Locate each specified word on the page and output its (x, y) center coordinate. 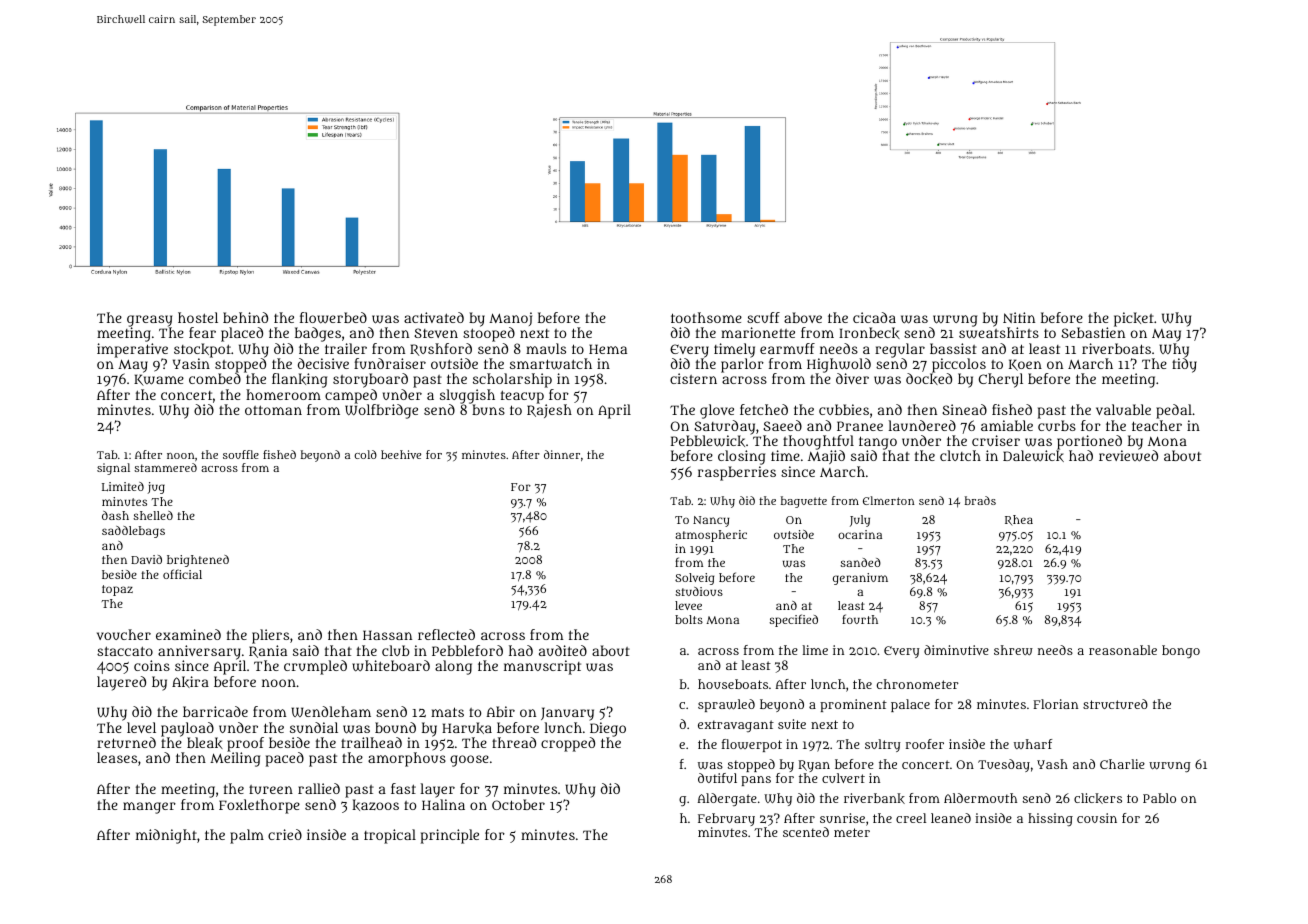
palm (247, 836)
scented (806, 832)
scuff (763, 317)
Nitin (1019, 317)
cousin (1097, 818)
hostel (198, 317)
